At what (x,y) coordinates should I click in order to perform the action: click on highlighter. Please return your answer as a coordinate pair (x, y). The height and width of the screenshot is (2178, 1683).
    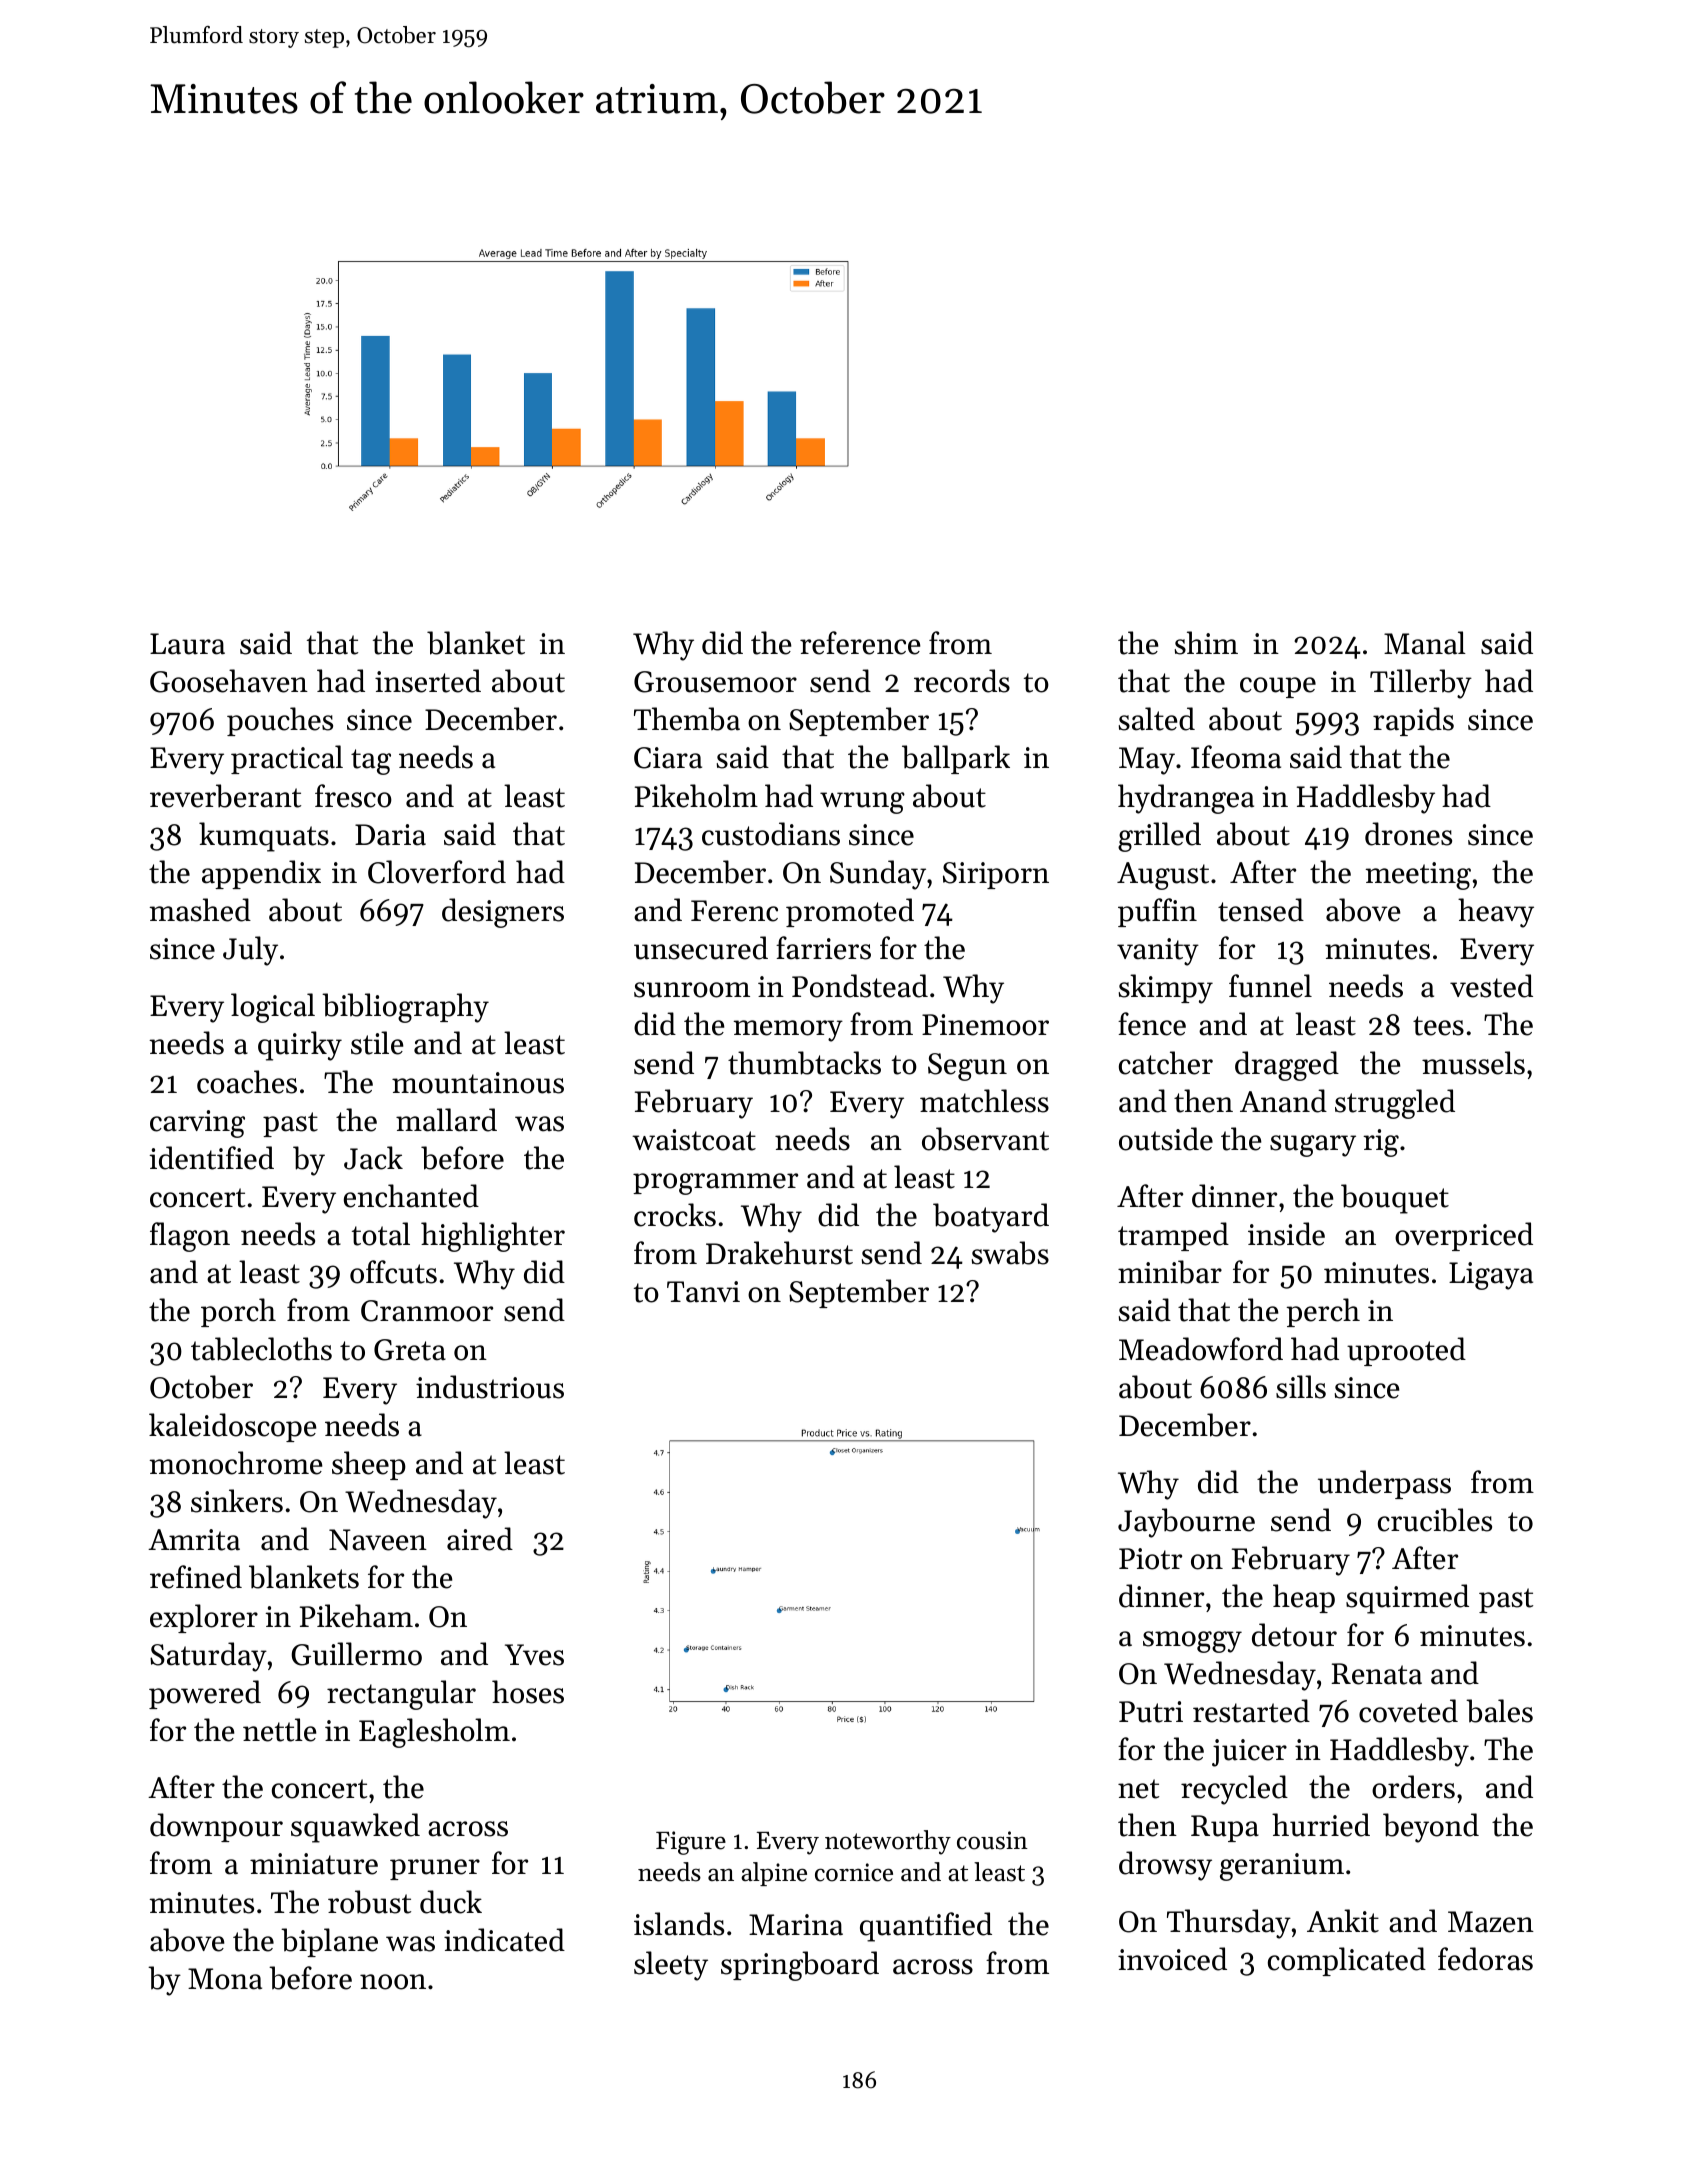
    Looking at the image, I should click on (493, 1237).
